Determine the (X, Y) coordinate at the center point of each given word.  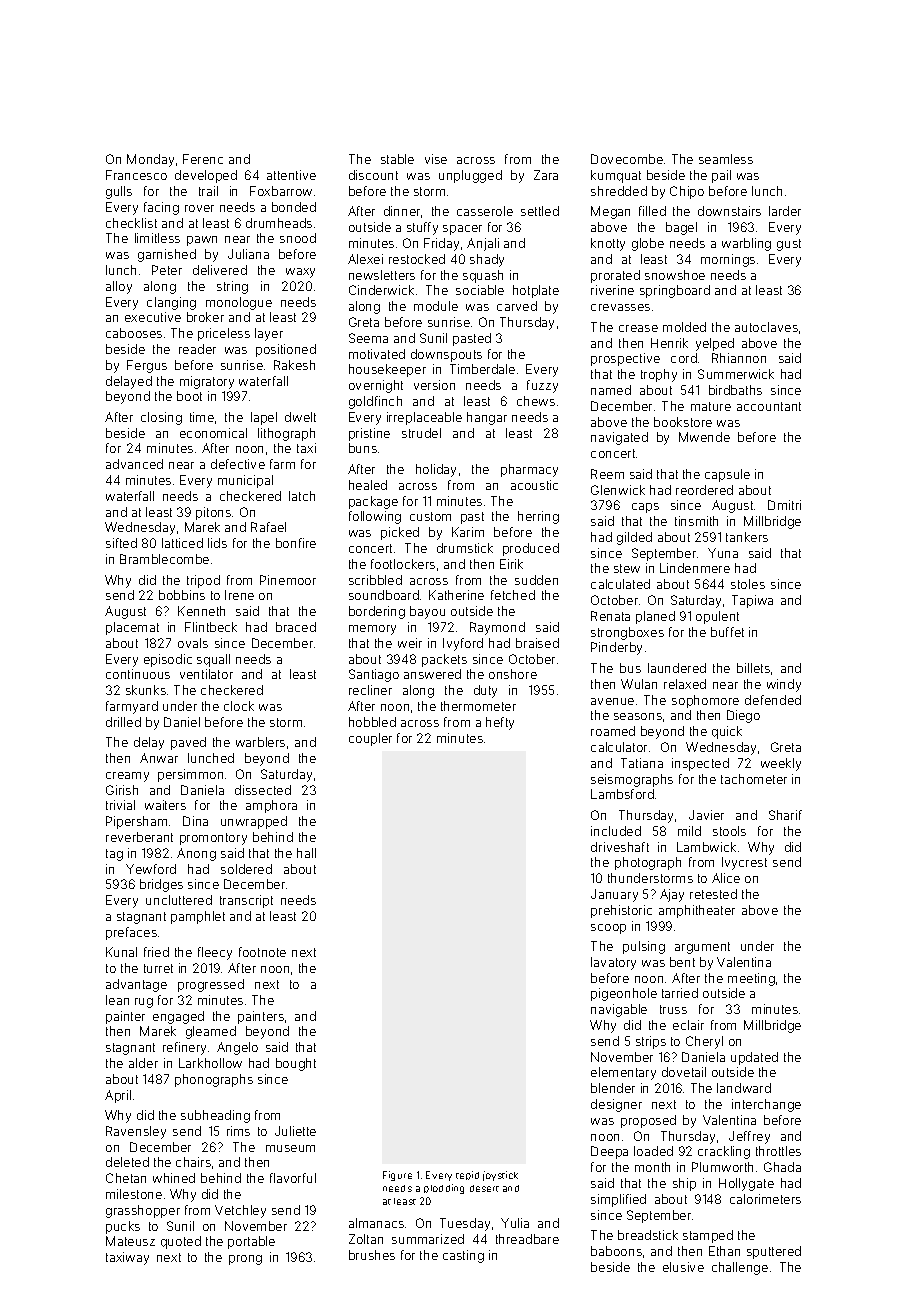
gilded (634, 538)
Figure (397, 1176)
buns (363, 448)
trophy (659, 375)
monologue (239, 303)
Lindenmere (695, 568)
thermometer (478, 706)
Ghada (782, 1167)
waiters (165, 805)
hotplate (536, 291)
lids (217, 543)
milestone (134, 1194)
